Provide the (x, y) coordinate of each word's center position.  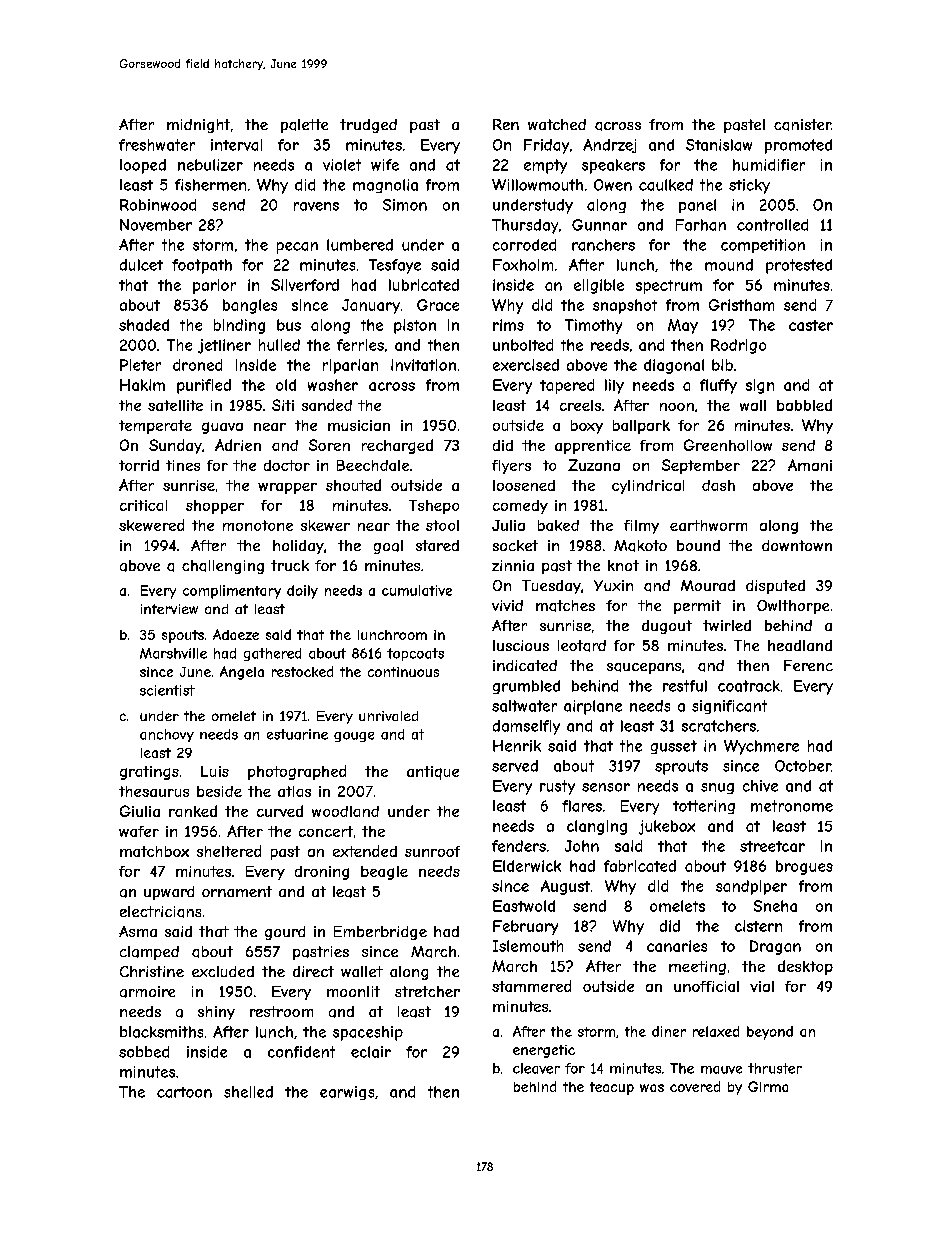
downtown (797, 545)
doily (302, 592)
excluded (223, 971)
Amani (810, 465)
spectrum (669, 287)
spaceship (368, 1033)
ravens (316, 206)
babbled (804, 405)
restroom (281, 1011)
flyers (511, 467)
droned (197, 365)
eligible (599, 286)
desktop (805, 967)
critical (143, 505)
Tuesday (551, 587)
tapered (567, 386)
